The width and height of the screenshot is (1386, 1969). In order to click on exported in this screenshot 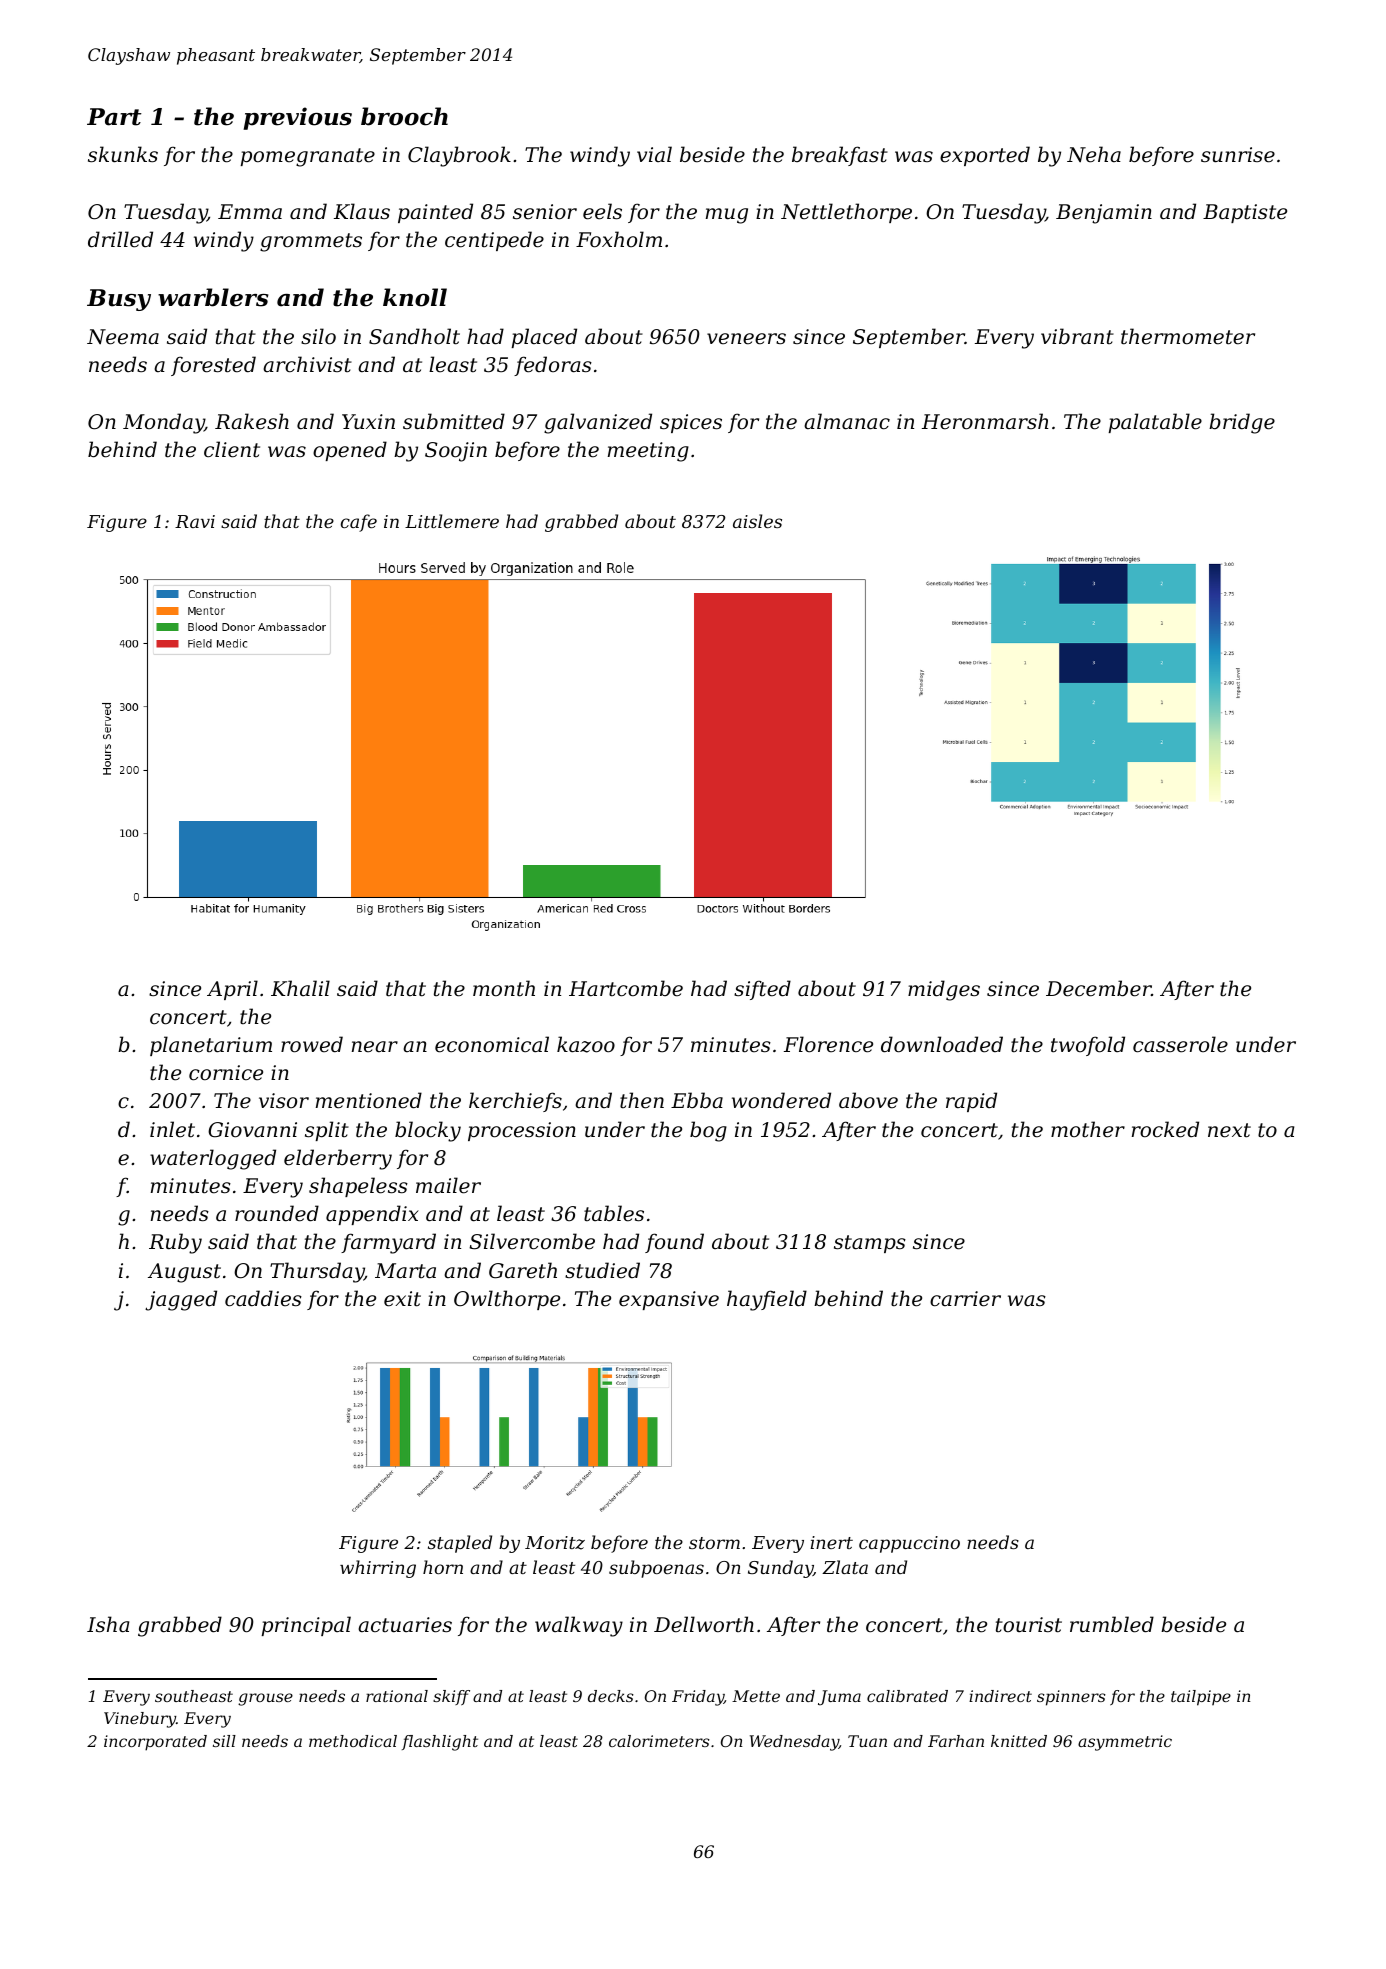, I will do `click(985, 156)`.
